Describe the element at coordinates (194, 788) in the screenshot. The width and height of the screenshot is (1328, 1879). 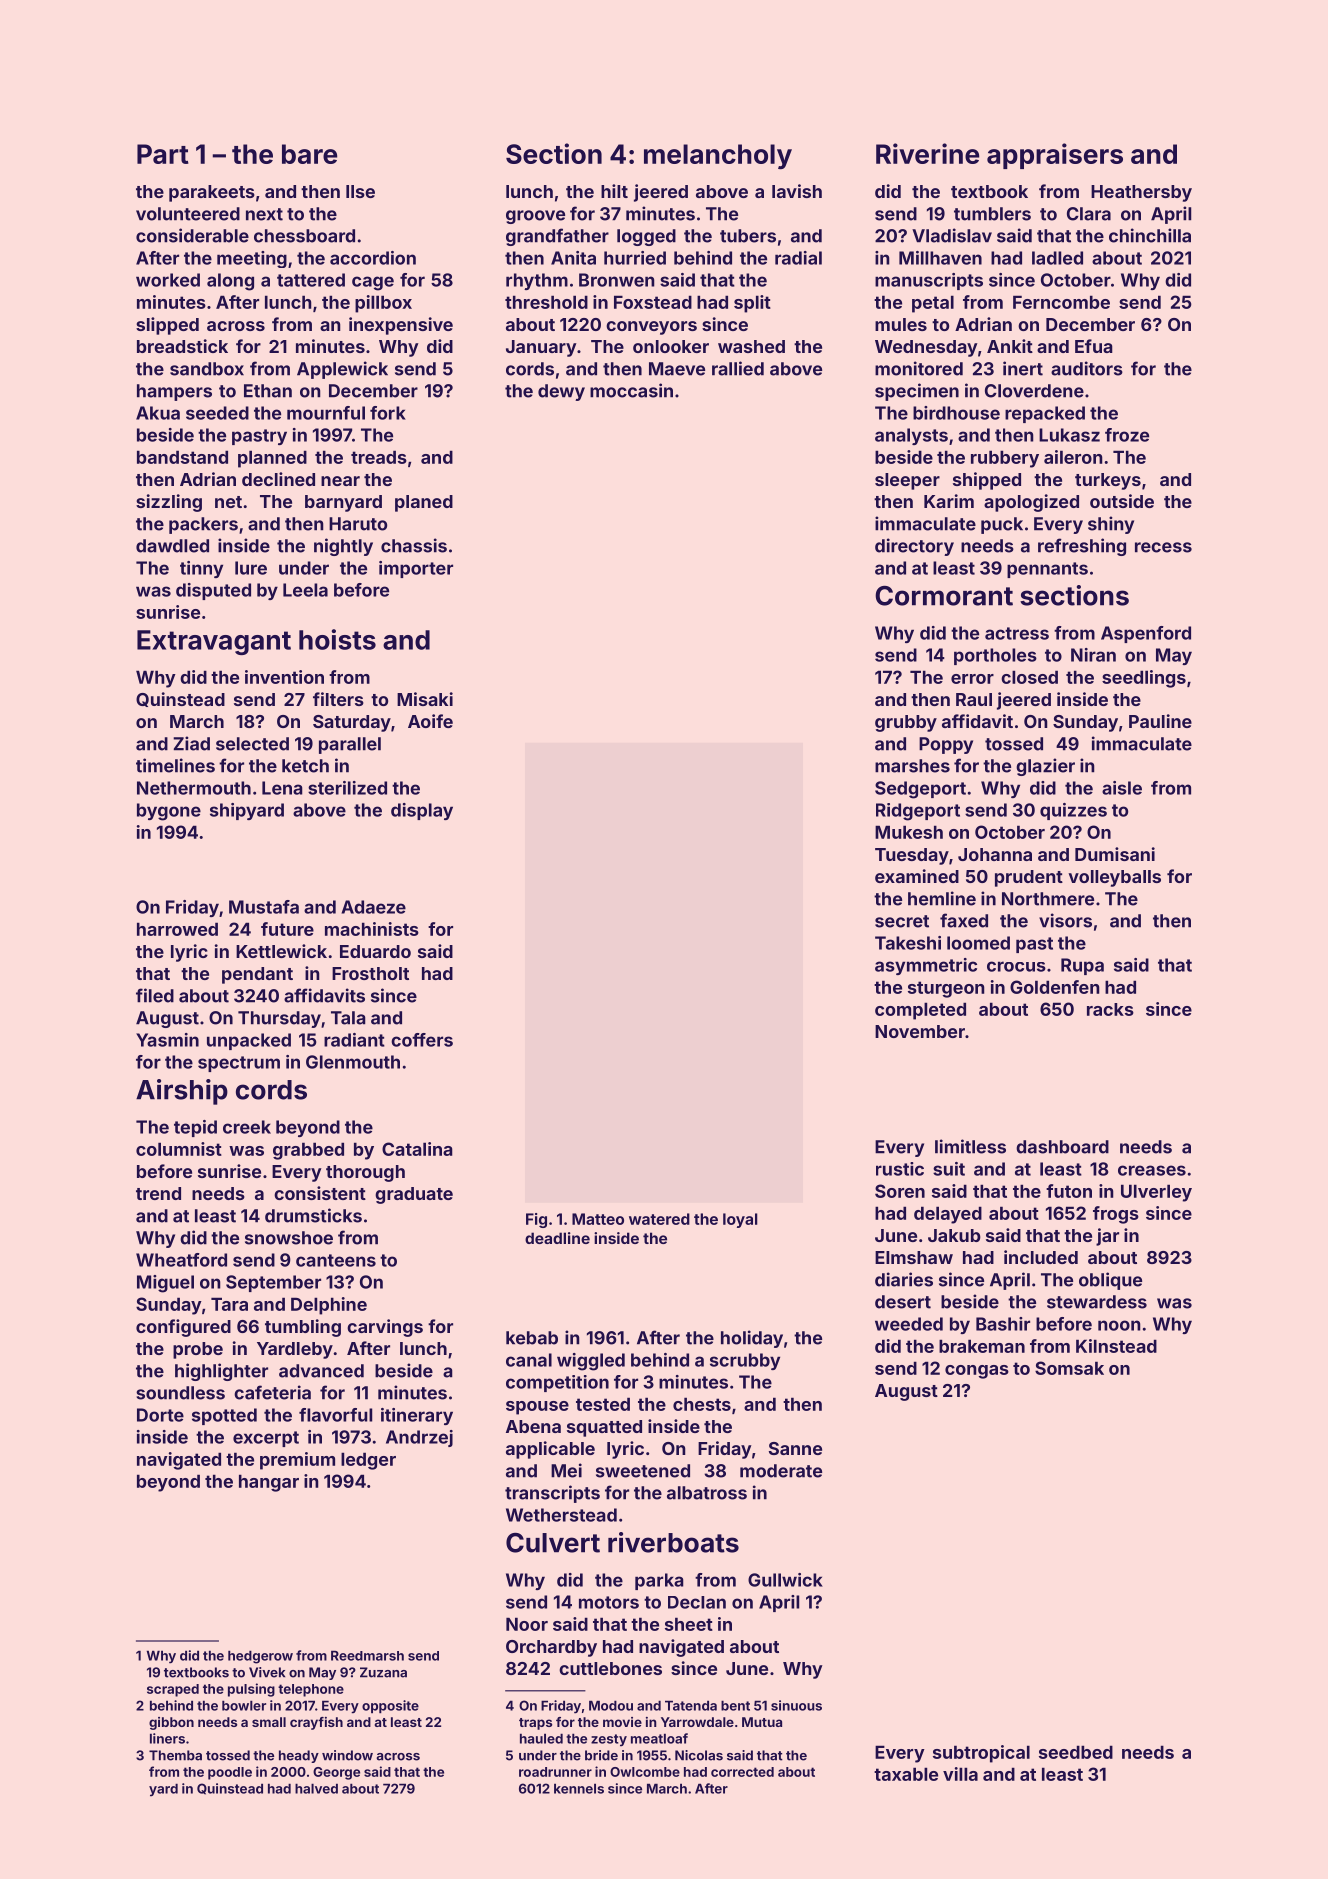
I see `Nethermouth` at that location.
